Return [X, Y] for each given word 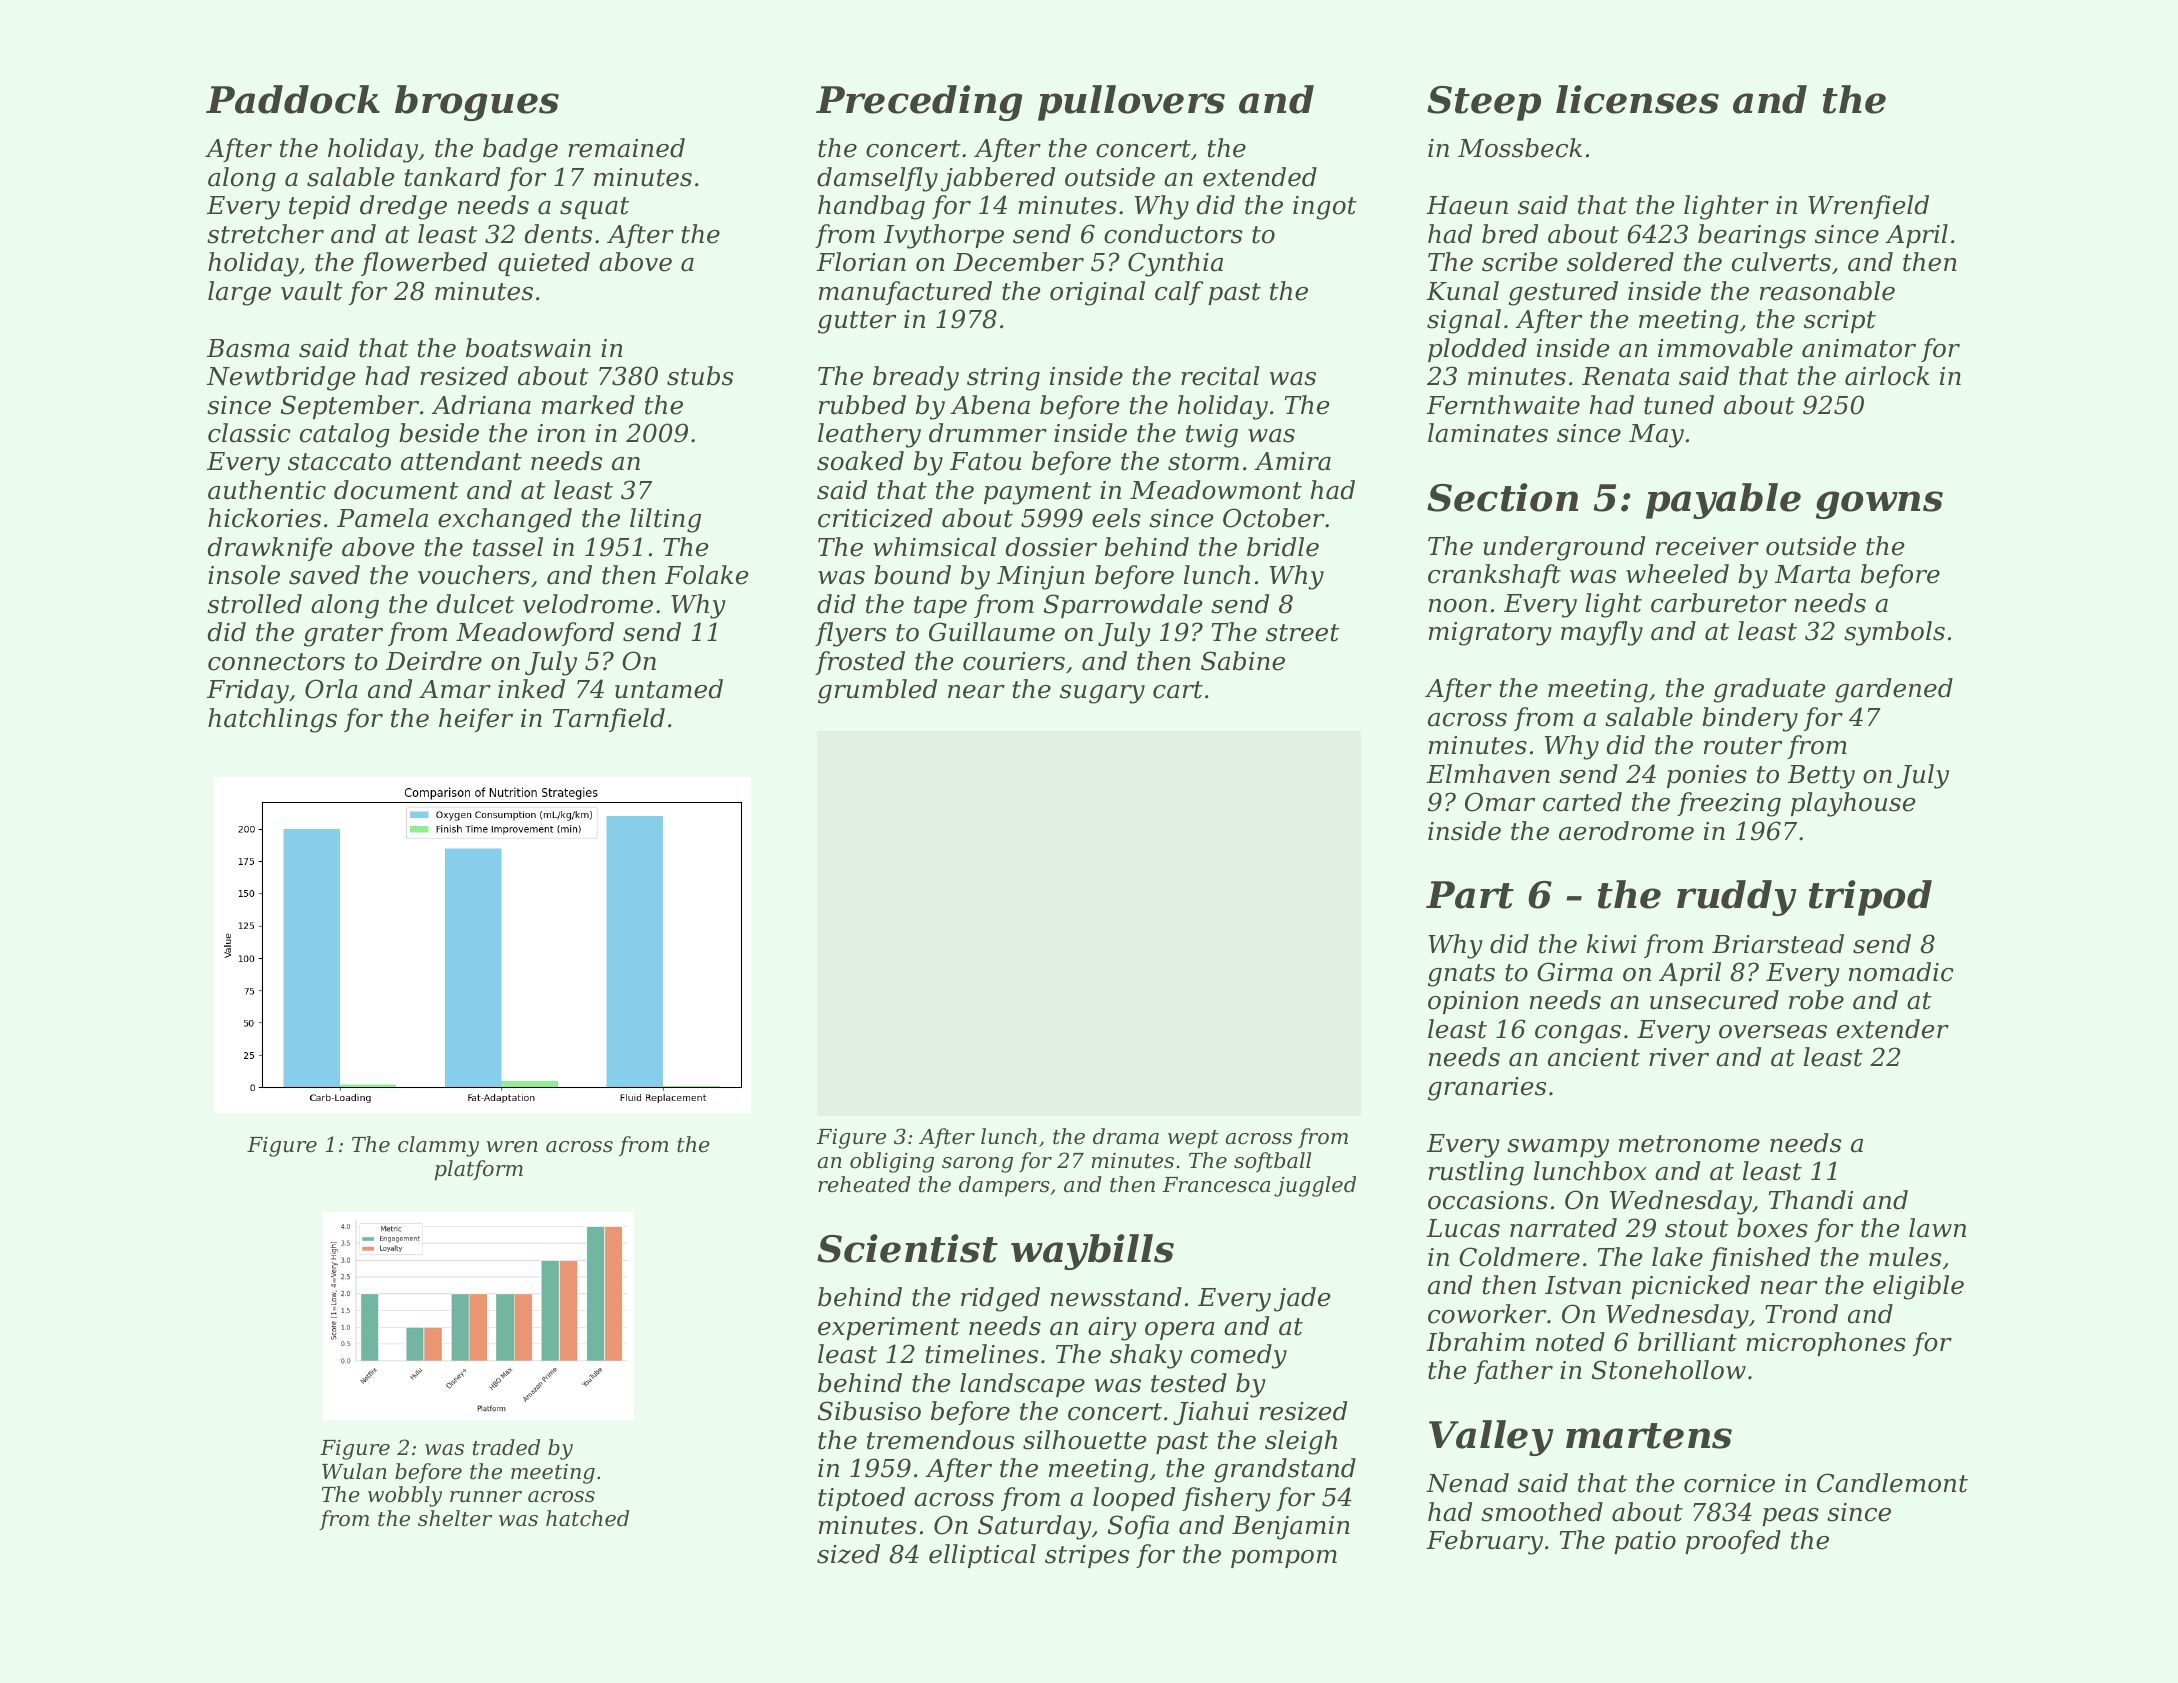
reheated [864, 1184]
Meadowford [535, 634]
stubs [700, 376]
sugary [1102, 694]
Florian [861, 262]
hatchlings [272, 720]
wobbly [405, 1496]
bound [912, 575]
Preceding [919, 103]
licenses [1637, 99]
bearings [1752, 236]
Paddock [293, 99]
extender [1893, 1029]
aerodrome [1626, 831]
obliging [892, 1162]
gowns [1879, 505]
